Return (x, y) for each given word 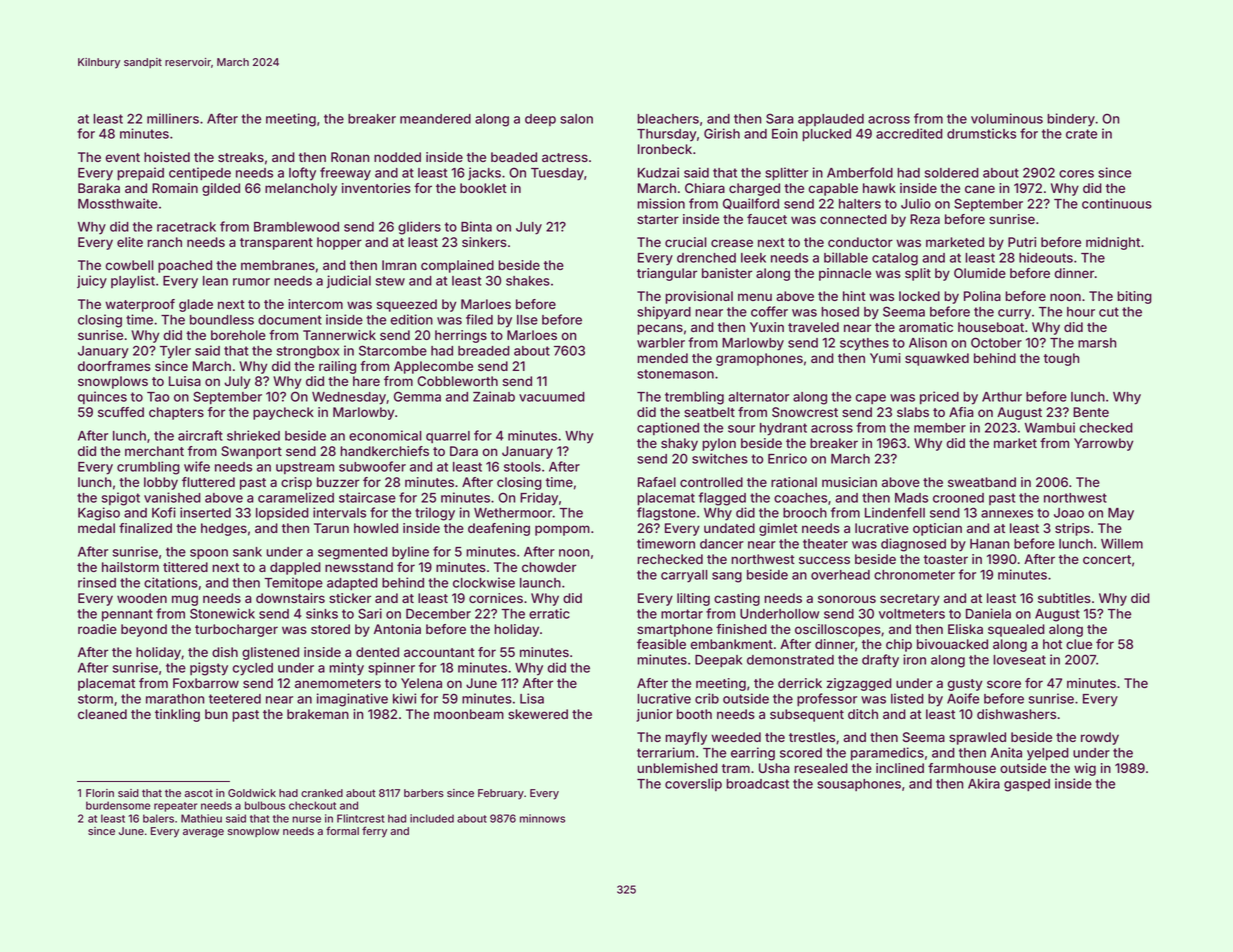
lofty (302, 174)
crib (707, 698)
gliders (419, 228)
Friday (539, 499)
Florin (100, 793)
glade (196, 305)
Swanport (251, 452)
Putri (1022, 242)
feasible (661, 644)
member (940, 428)
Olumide (980, 273)
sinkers (484, 242)
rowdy (1100, 738)
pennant (127, 615)
